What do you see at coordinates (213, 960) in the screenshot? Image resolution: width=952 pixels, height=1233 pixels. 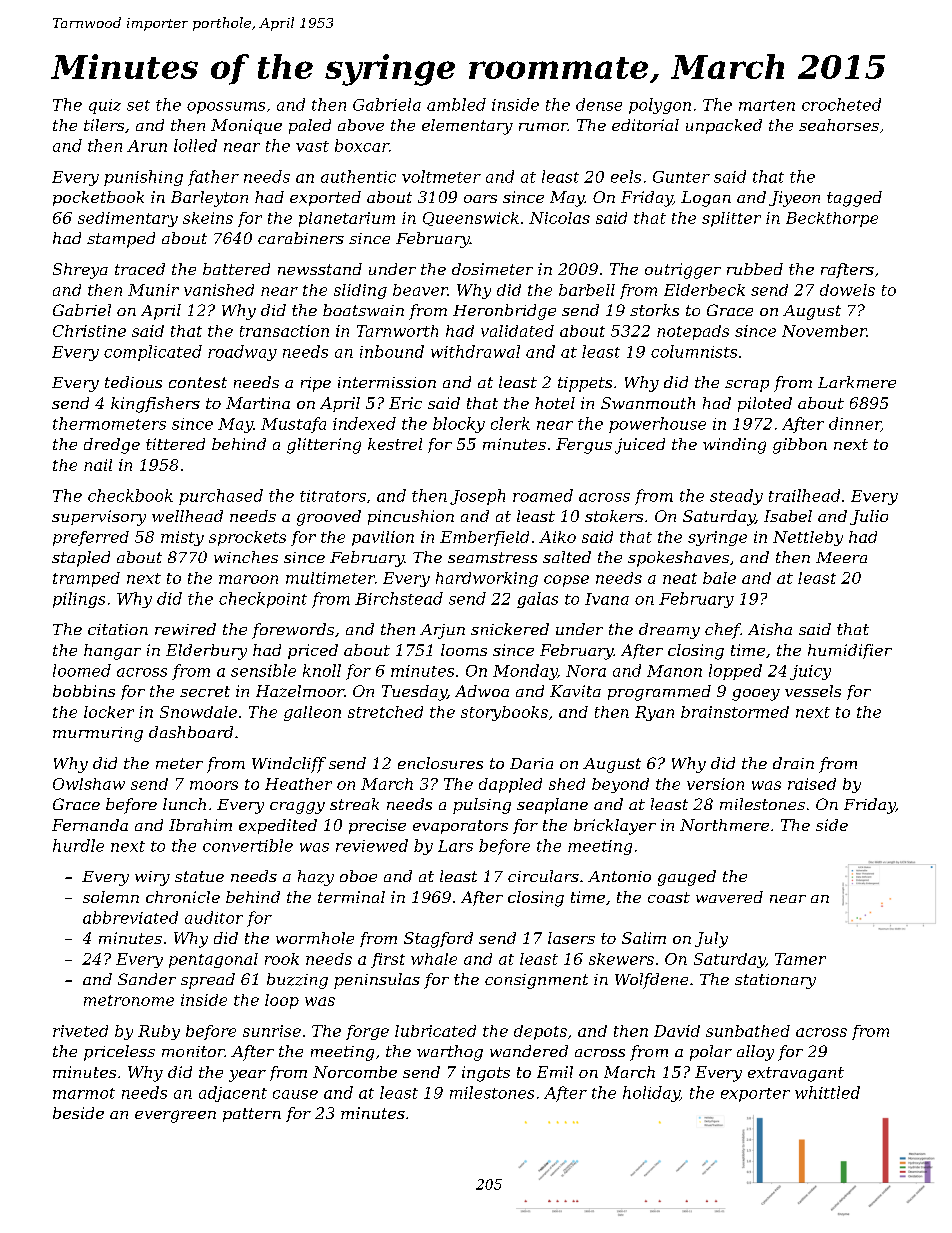 I see `pentagonal` at bounding box center [213, 960].
